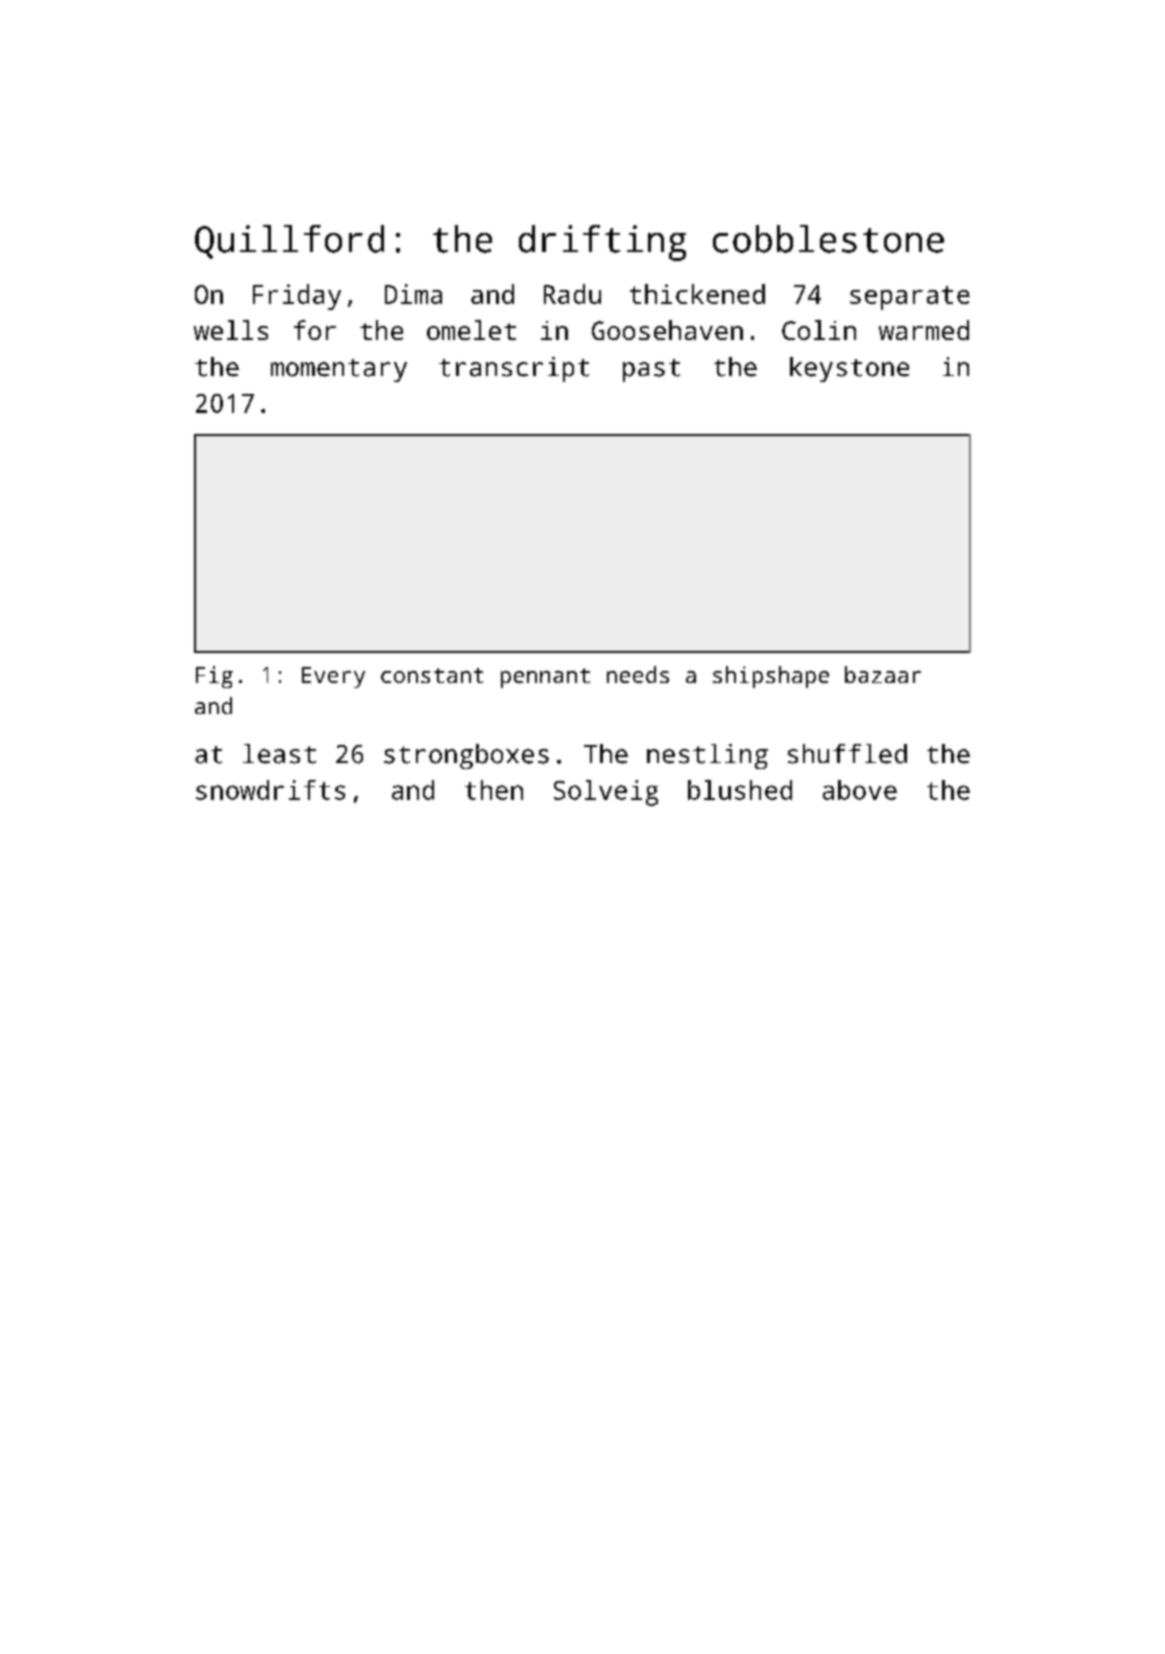 Image resolution: width=1165 pixels, height=1654 pixels. What do you see at coordinates (883, 674) in the screenshot?
I see `bazaar` at bounding box center [883, 674].
